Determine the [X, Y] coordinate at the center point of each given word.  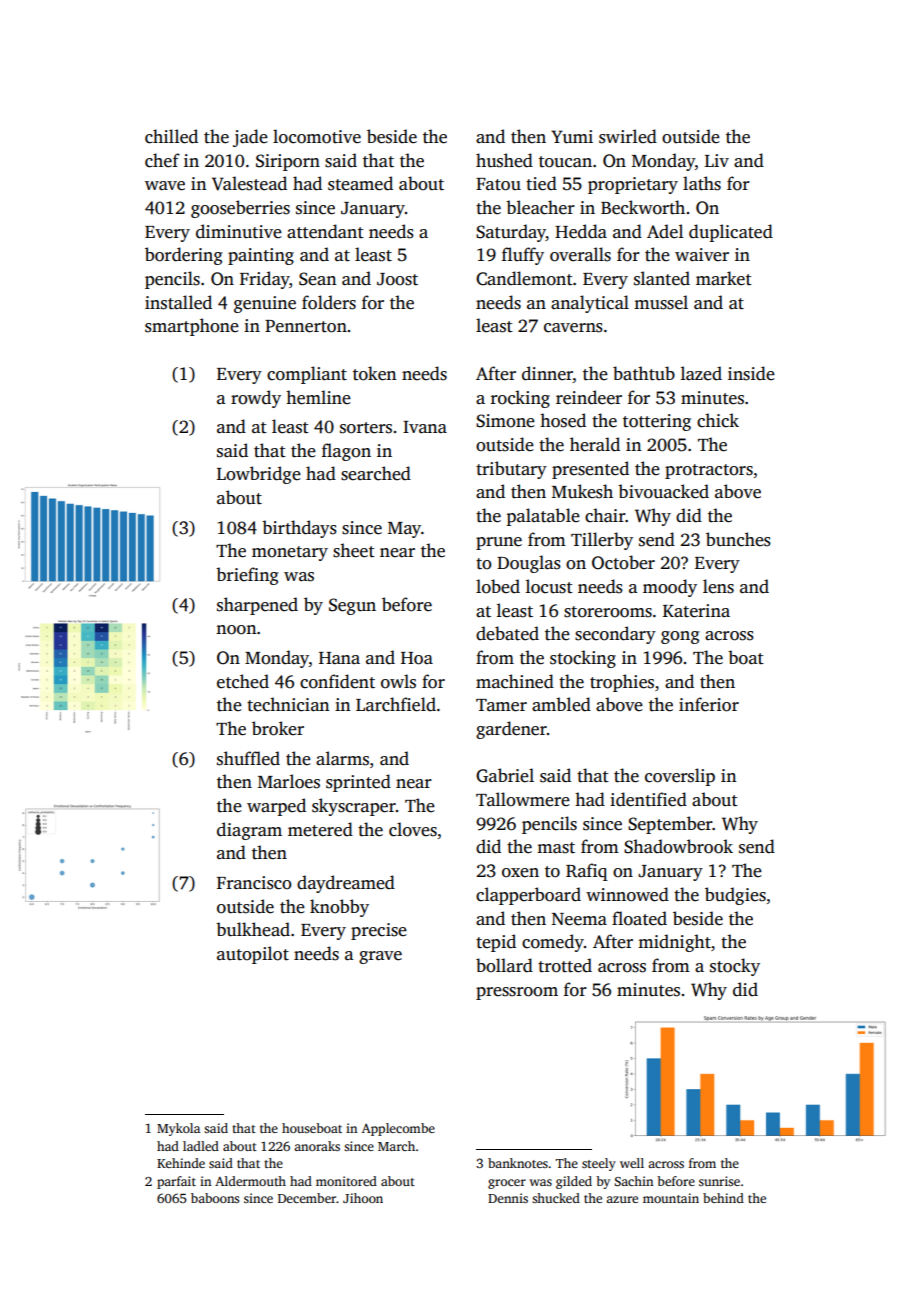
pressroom [517, 993]
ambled [561, 704]
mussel [661, 302]
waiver [702, 255]
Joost [397, 279]
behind [723, 1198]
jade [250, 138]
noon [236, 630]
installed [178, 302]
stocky [735, 967]
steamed [360, 183]
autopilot [253, 955]
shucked [556, 1198]
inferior [709, 704]
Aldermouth [250, 1181]
